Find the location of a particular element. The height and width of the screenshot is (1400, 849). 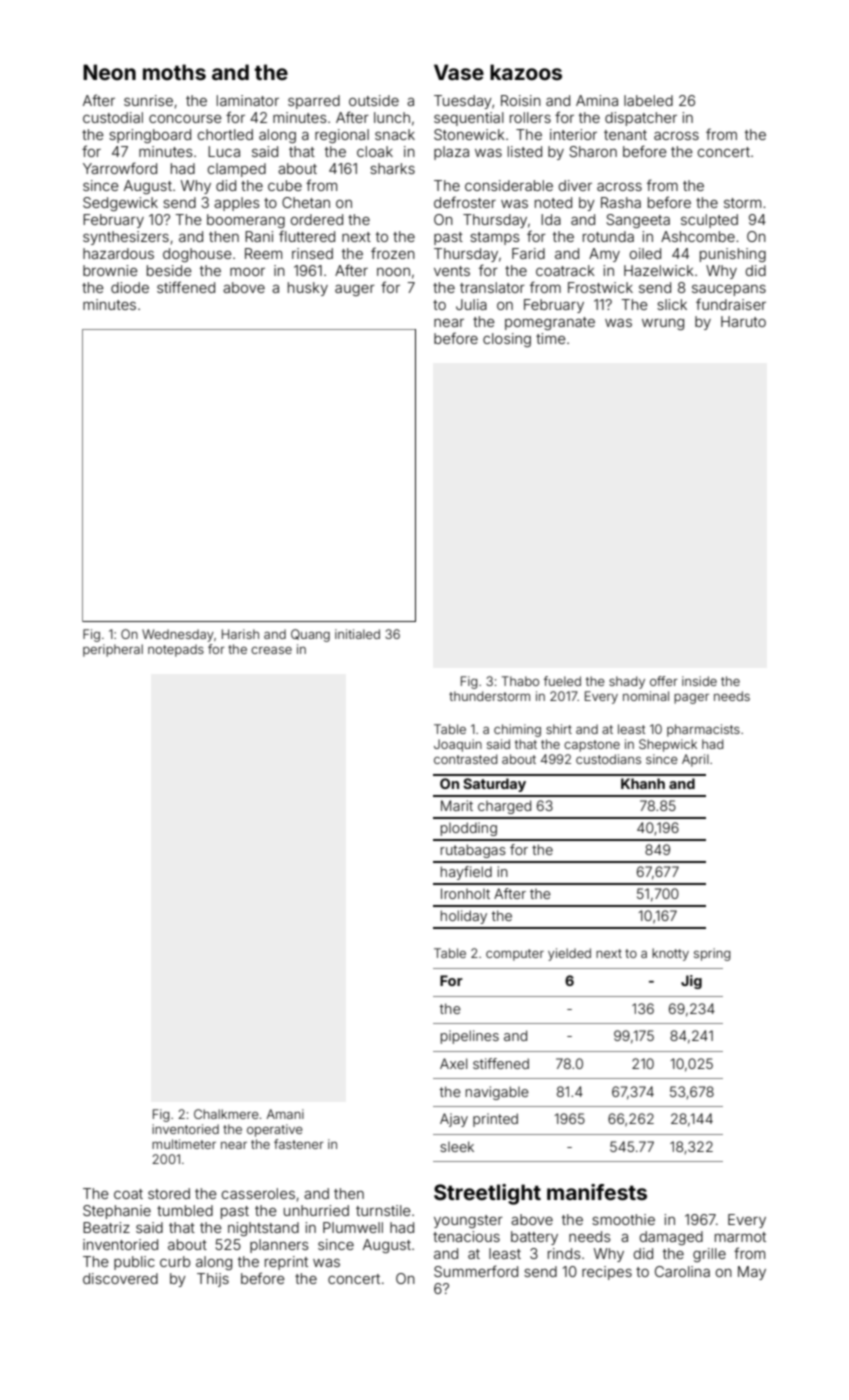

Joaquin is located at coordinates (458, 745).
